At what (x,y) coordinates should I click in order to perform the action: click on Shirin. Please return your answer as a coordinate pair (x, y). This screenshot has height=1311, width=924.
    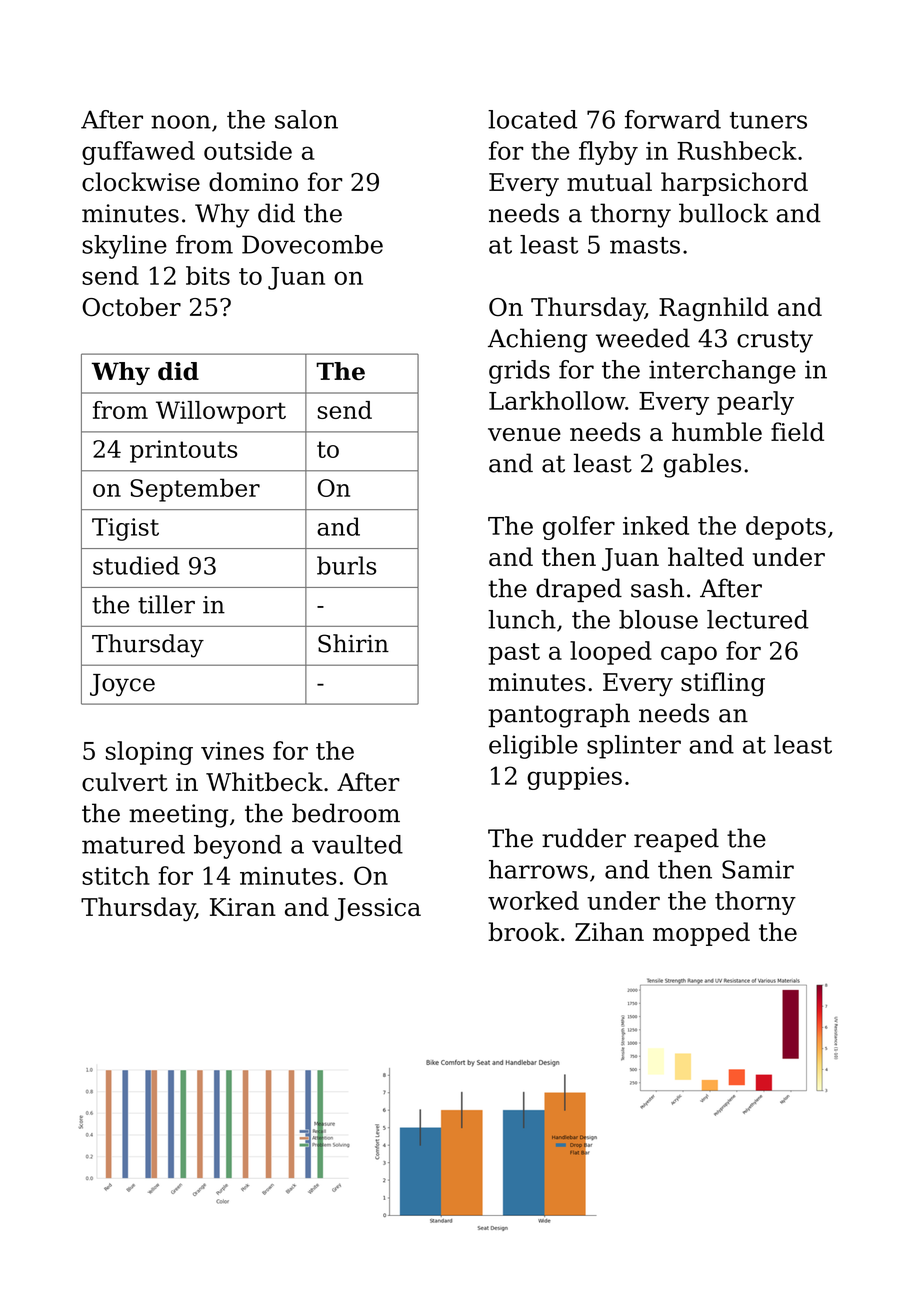
    Looking at the image, I should click on (353, 643).
